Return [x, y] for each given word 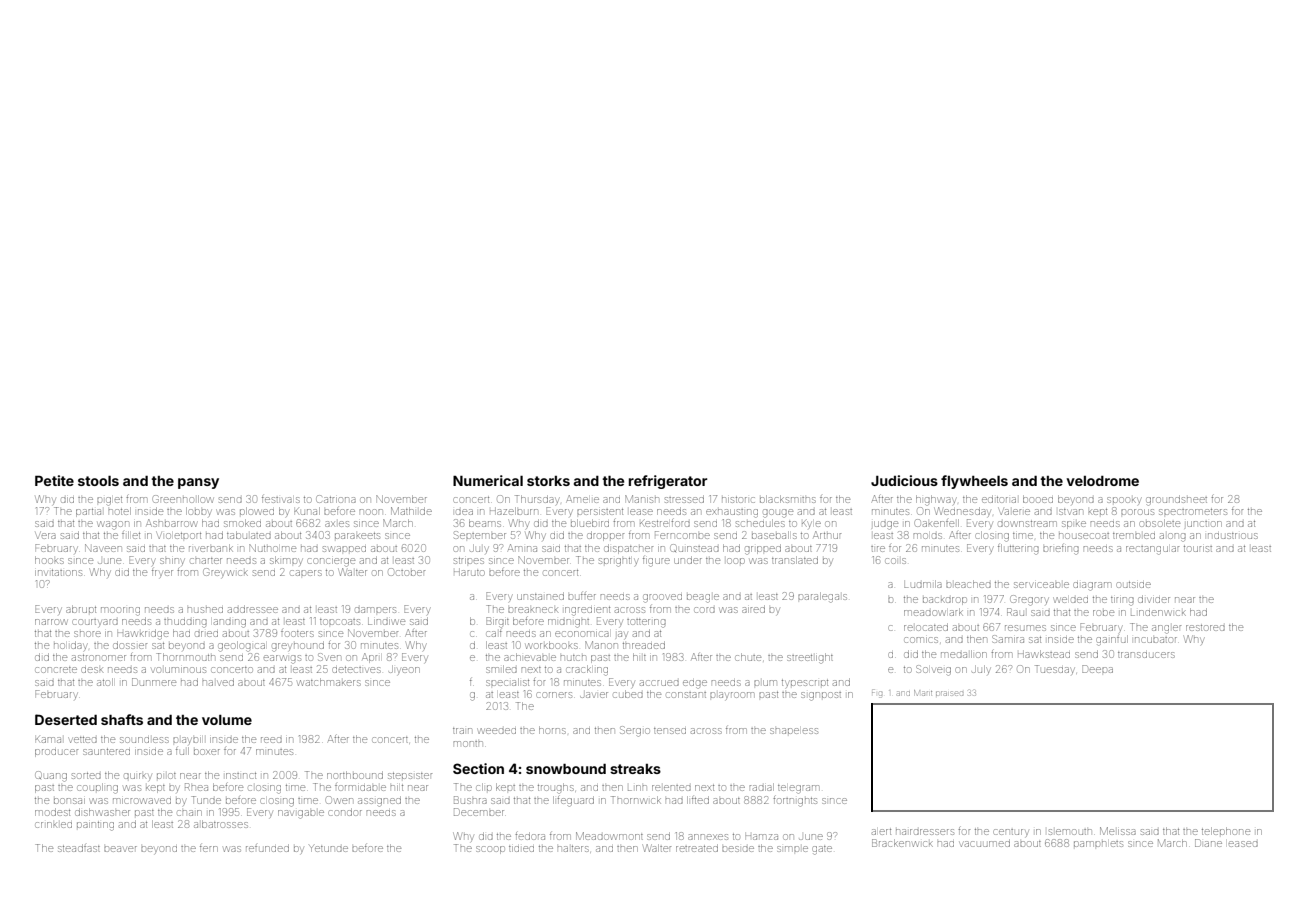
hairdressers [925, 832]
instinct [241, 776]
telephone [1226, 831]
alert [881, 832]
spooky [1124, 501]
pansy [198, 483]
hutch [573, 658]
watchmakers [329, 682]
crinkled [53, 825]
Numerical [488, 480]
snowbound [566, 769]
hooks [49, 560]
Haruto [469, 573]
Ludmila [923, 584]
